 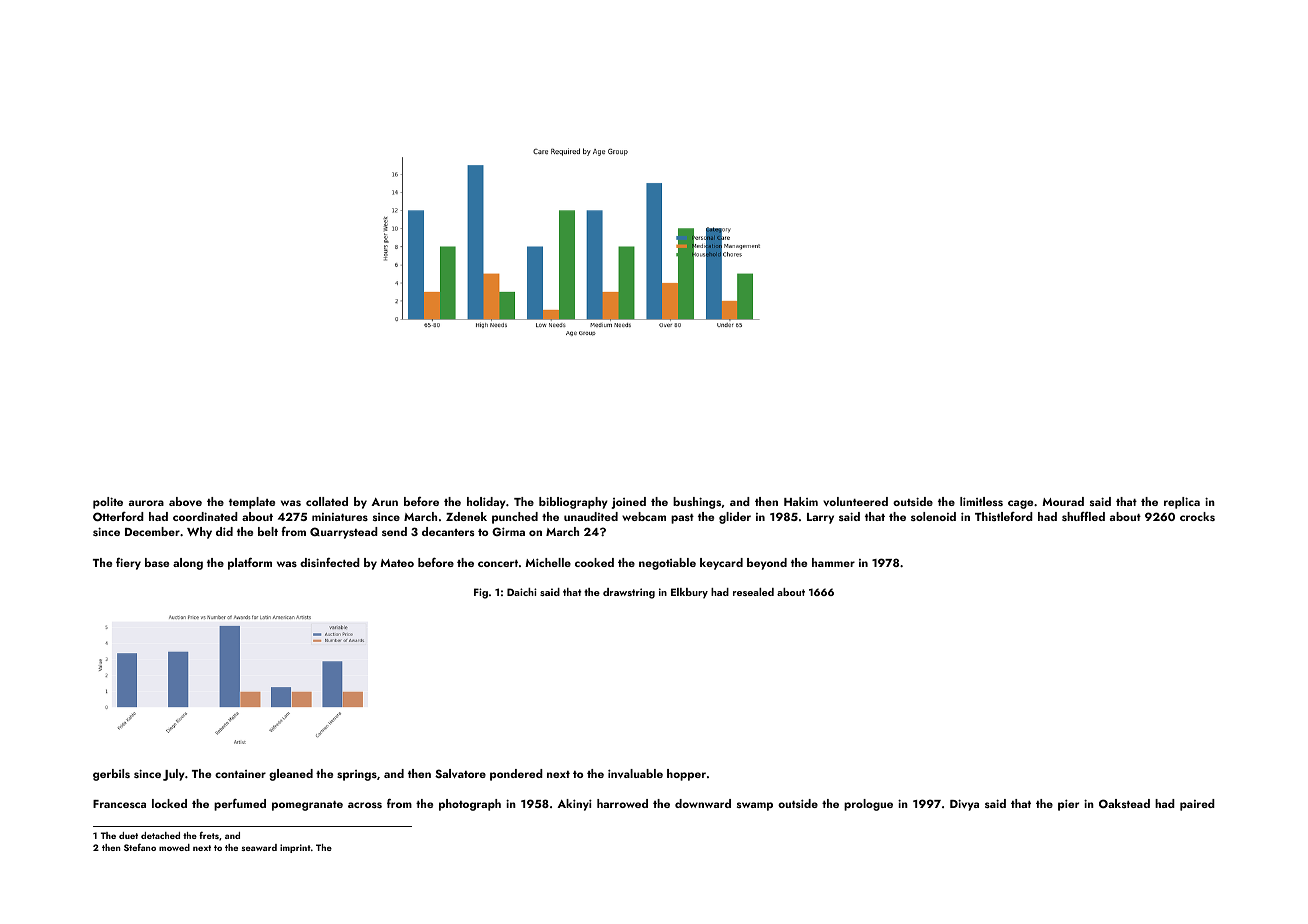 What do you see at coordinates (522, 592) in the page?
I see `Daichi` at bounding box center [522, 592].
